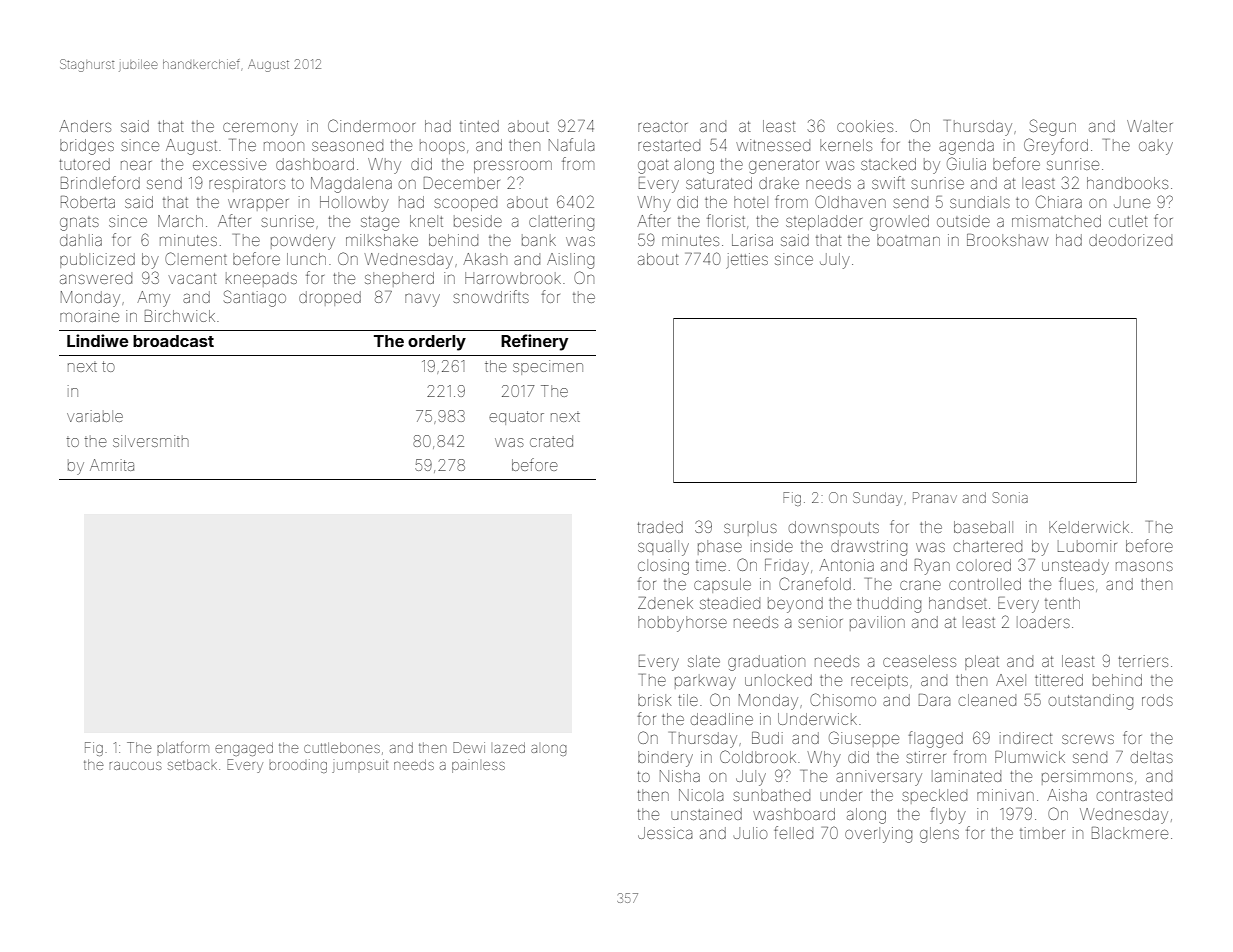  What do you see at coordinates (669, 146) in the image?
I see `restarted` at bounding box center [669, 146].
